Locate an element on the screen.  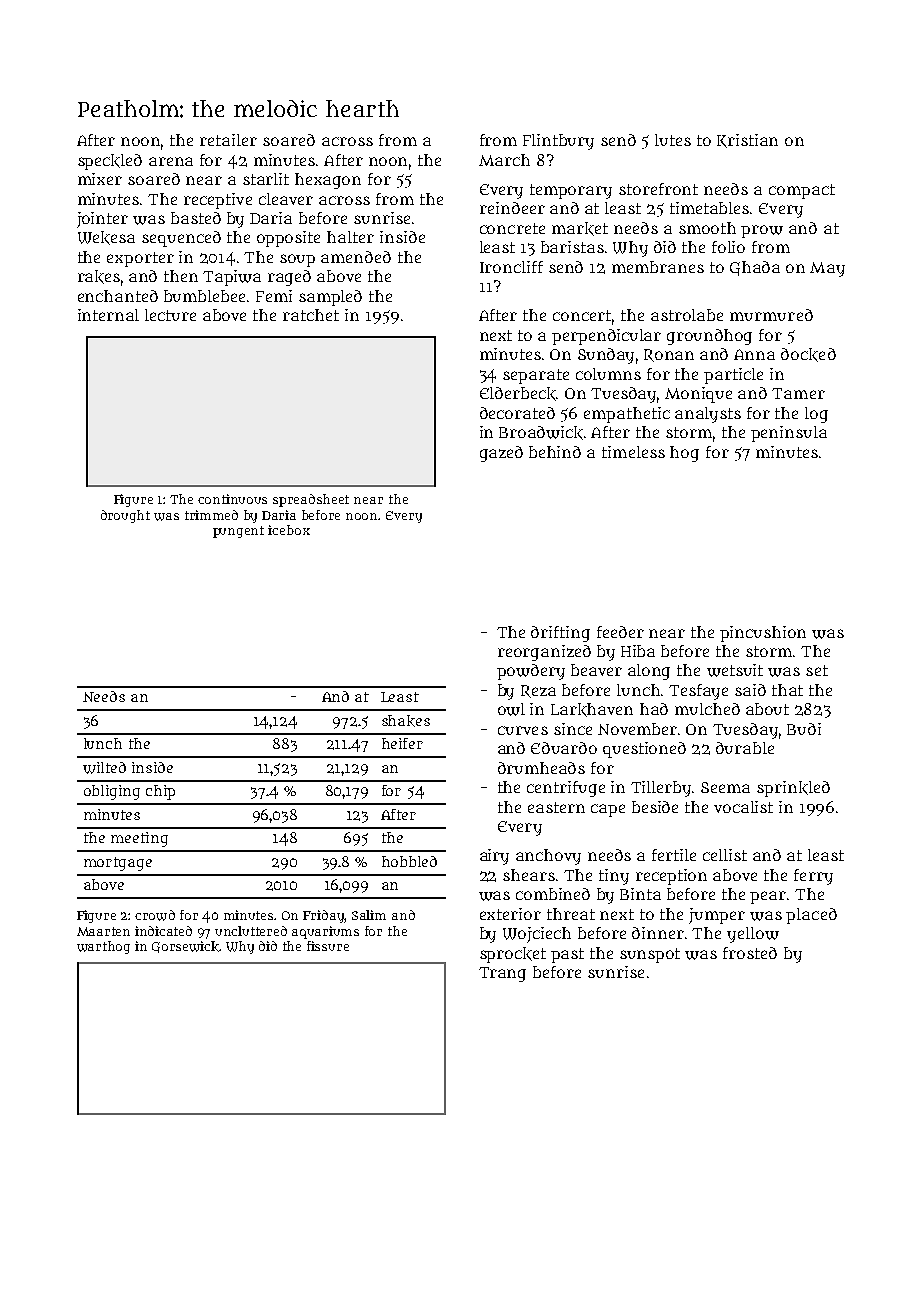
arena is located at coordinates (171, 161).
